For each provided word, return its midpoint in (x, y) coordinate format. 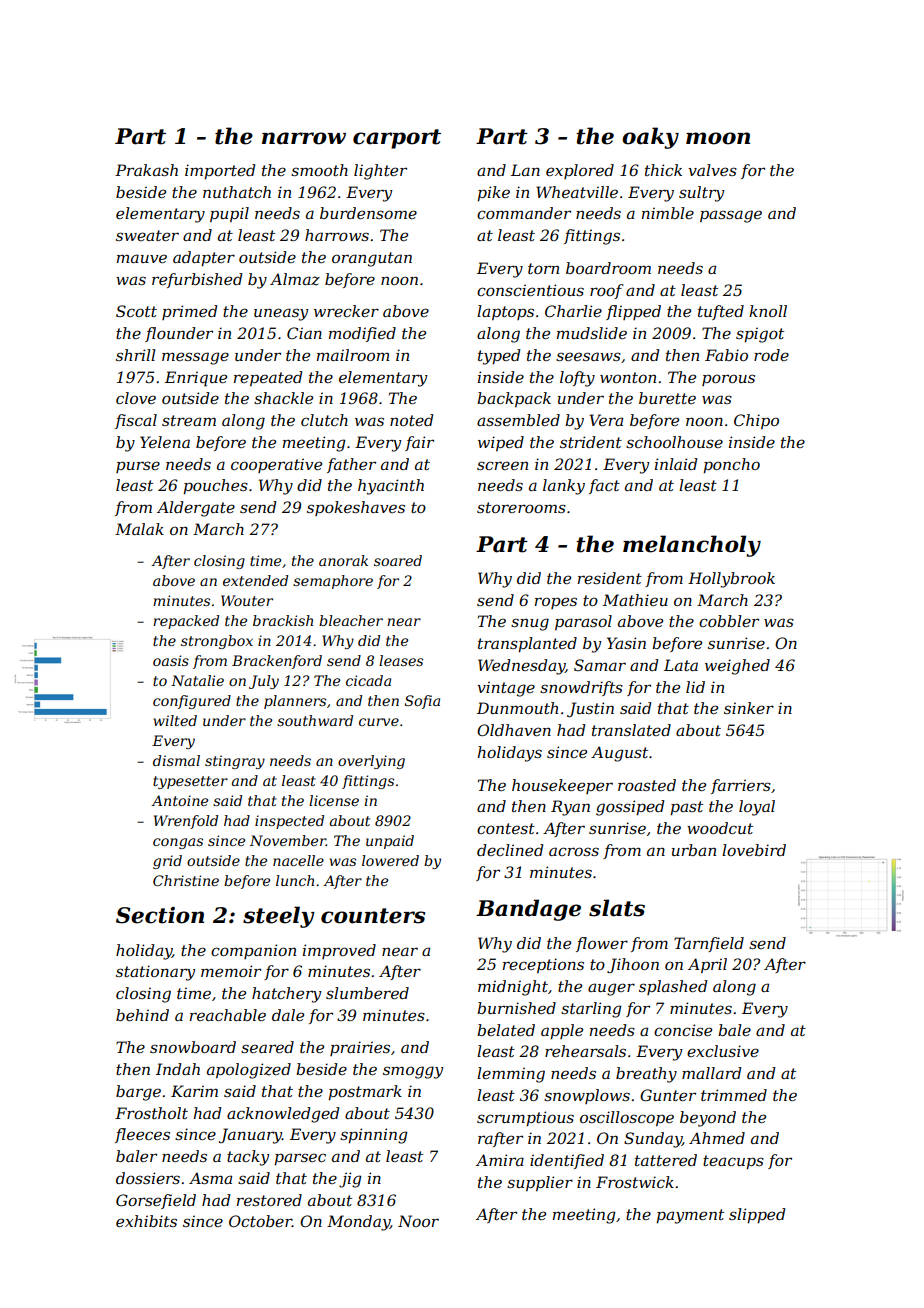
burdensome (368, 213)
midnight (513, 988)
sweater (147, 235)
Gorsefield (156, 1201)
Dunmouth (517, 708)
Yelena (165, 442)
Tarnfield (709, 944)
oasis (171, 660)
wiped (501, 443)
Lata (681, 665)
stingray (235, 762)
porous (728, 380)
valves (712, 170)
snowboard (193, 1047)
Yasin (626, 643)
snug (530, 624)
